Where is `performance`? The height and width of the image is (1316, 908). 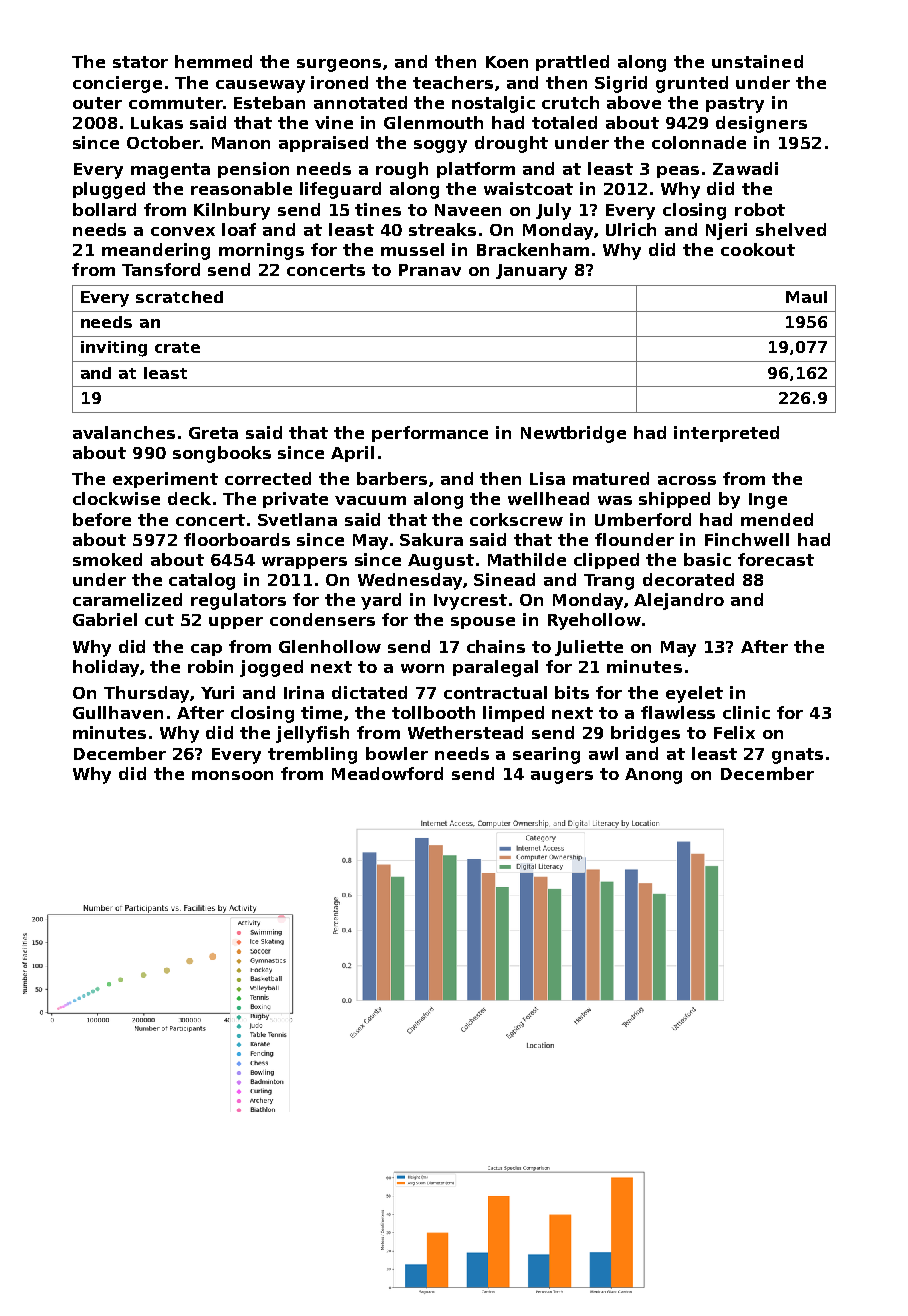
performance is located at coordinates (430, 434).
